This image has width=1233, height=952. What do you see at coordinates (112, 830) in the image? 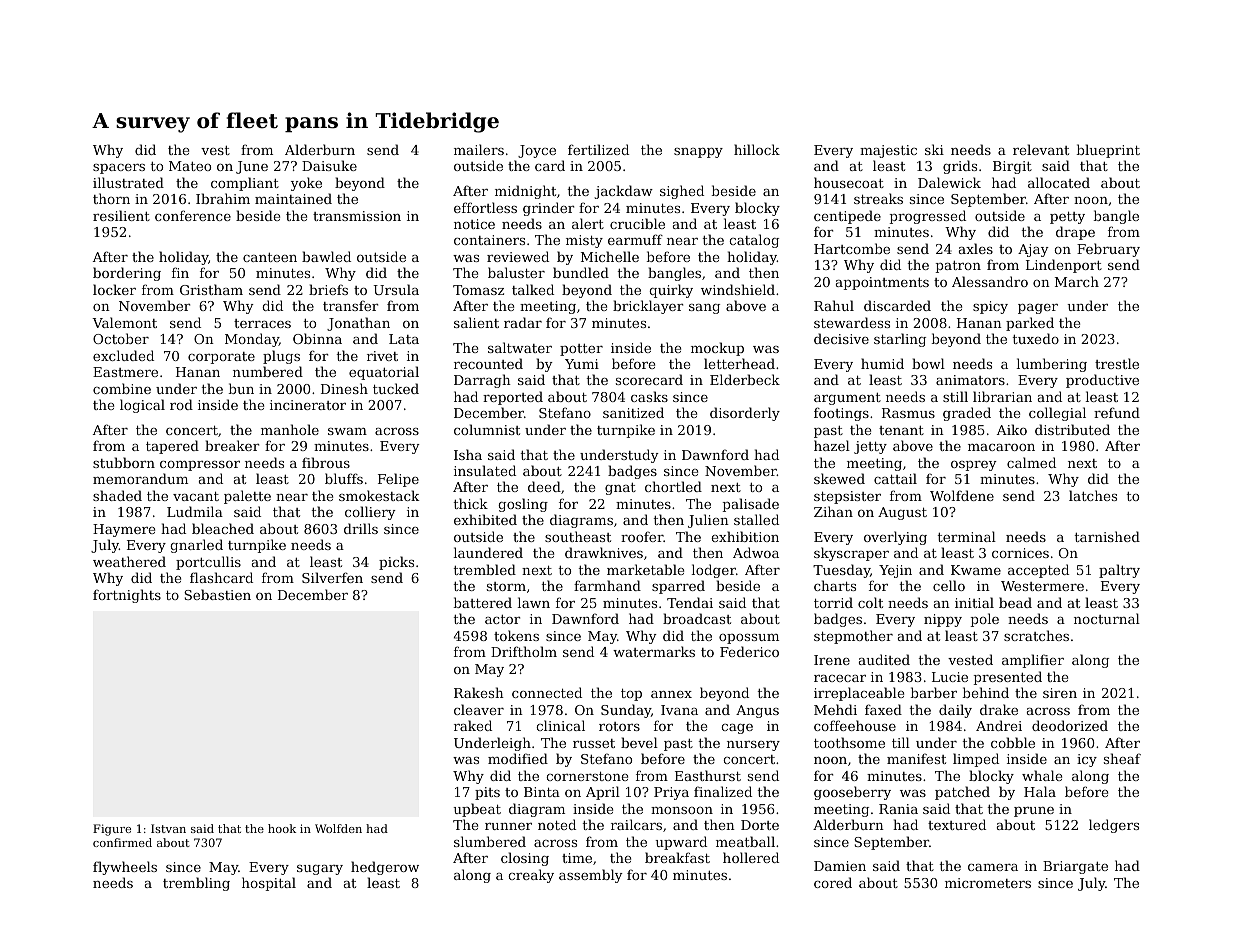
I see `Figure` at bounding box center [112, 830].
